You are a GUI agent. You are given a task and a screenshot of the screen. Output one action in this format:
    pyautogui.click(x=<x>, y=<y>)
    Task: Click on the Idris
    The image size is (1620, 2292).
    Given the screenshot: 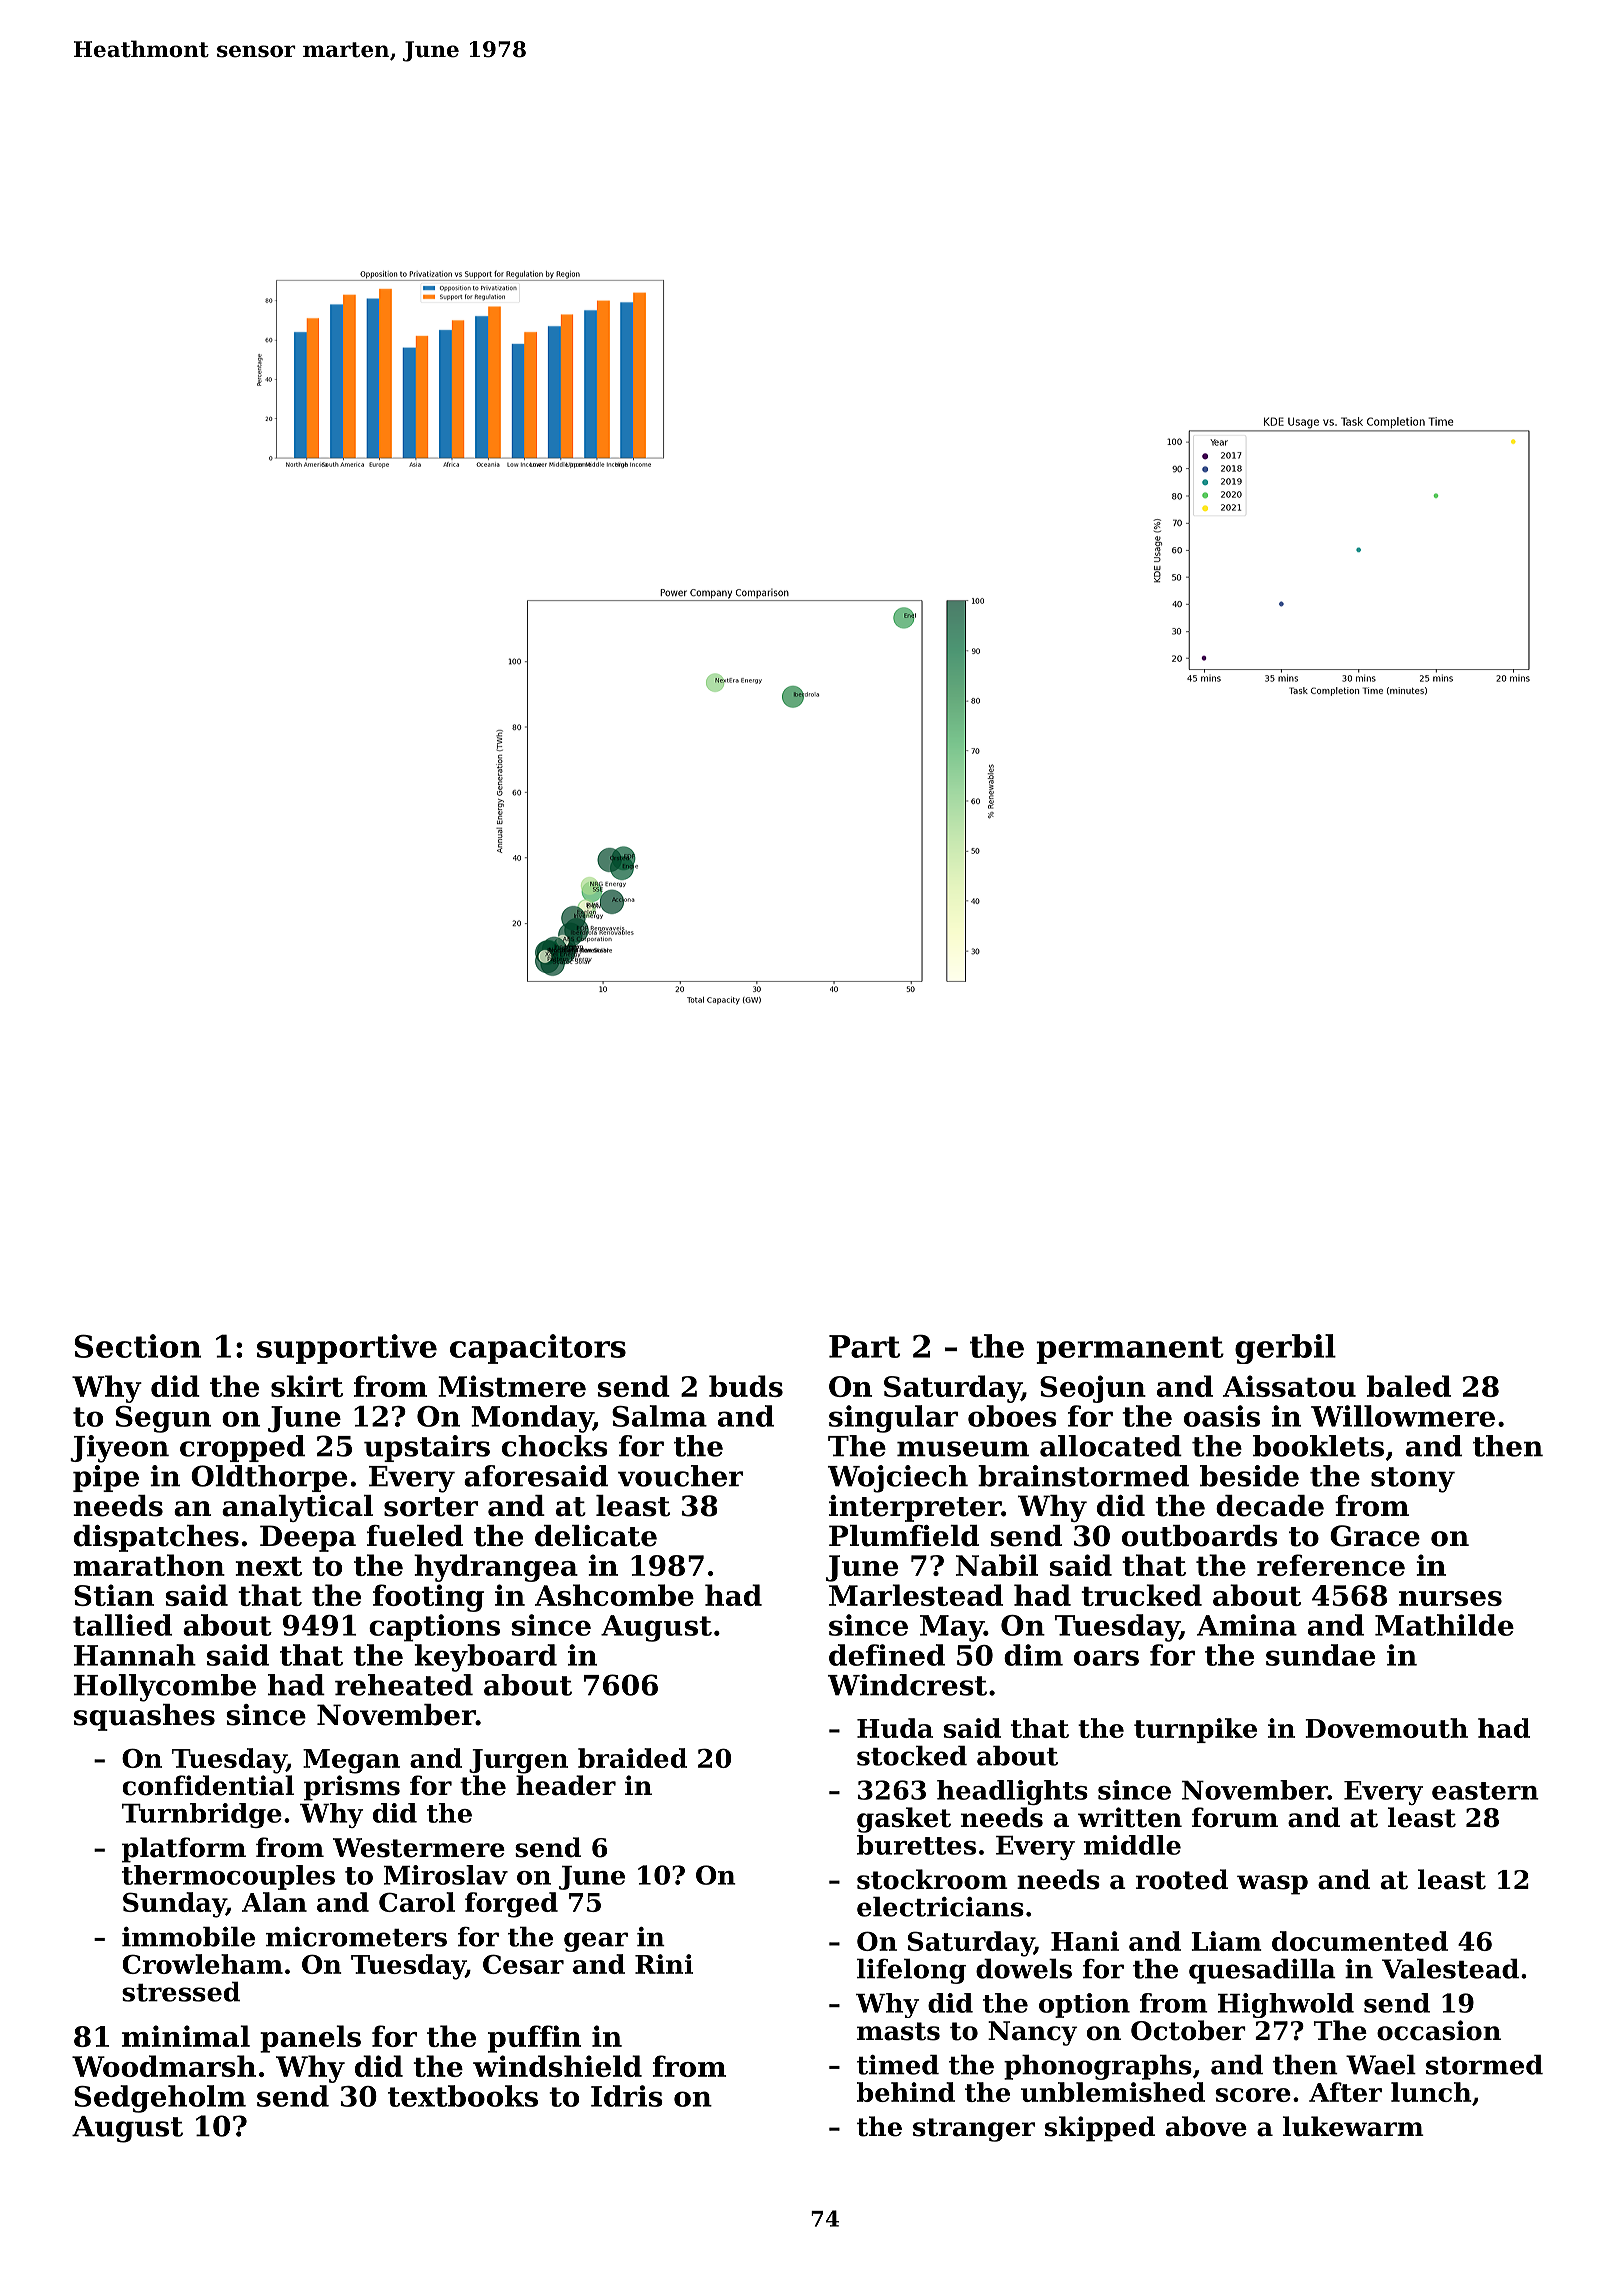 What is the action you would take?
    pyautogui.click(x=627, y=2096)
